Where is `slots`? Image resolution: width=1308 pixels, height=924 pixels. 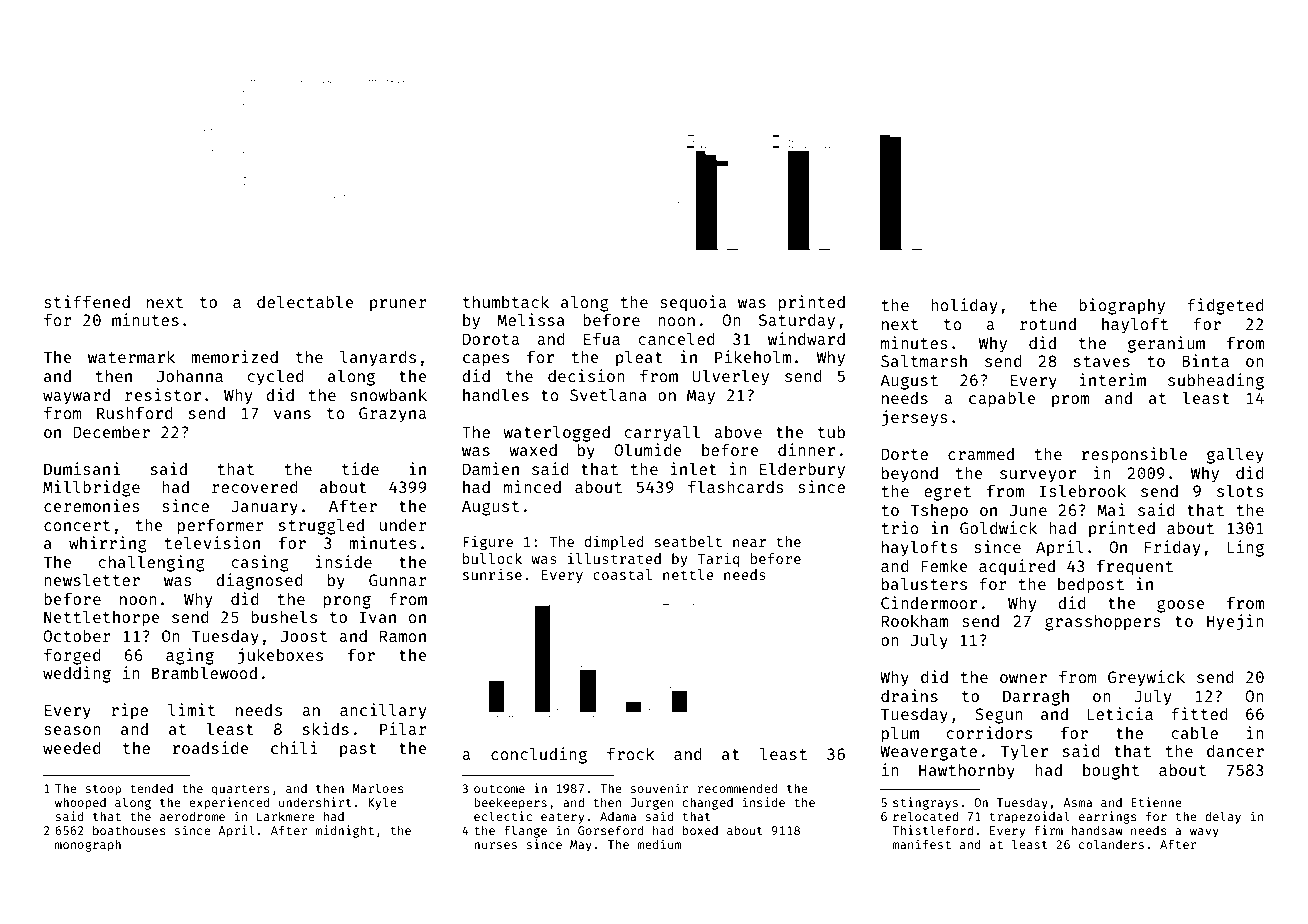
slots is located at coordinates (1240, 490).
